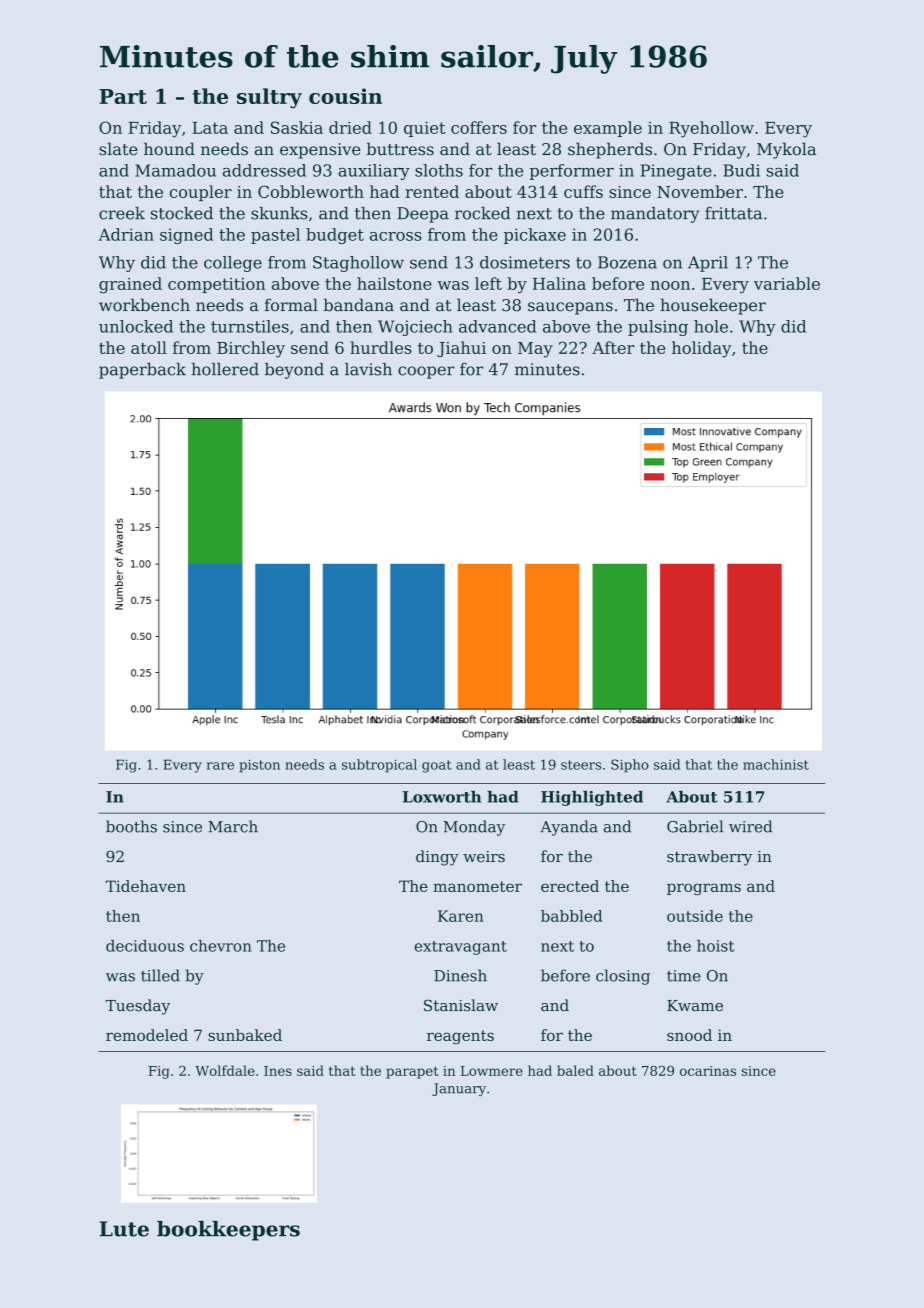  Describe the element at coordinates (592, 798) in the page. I see `Highlighted` at that location.
